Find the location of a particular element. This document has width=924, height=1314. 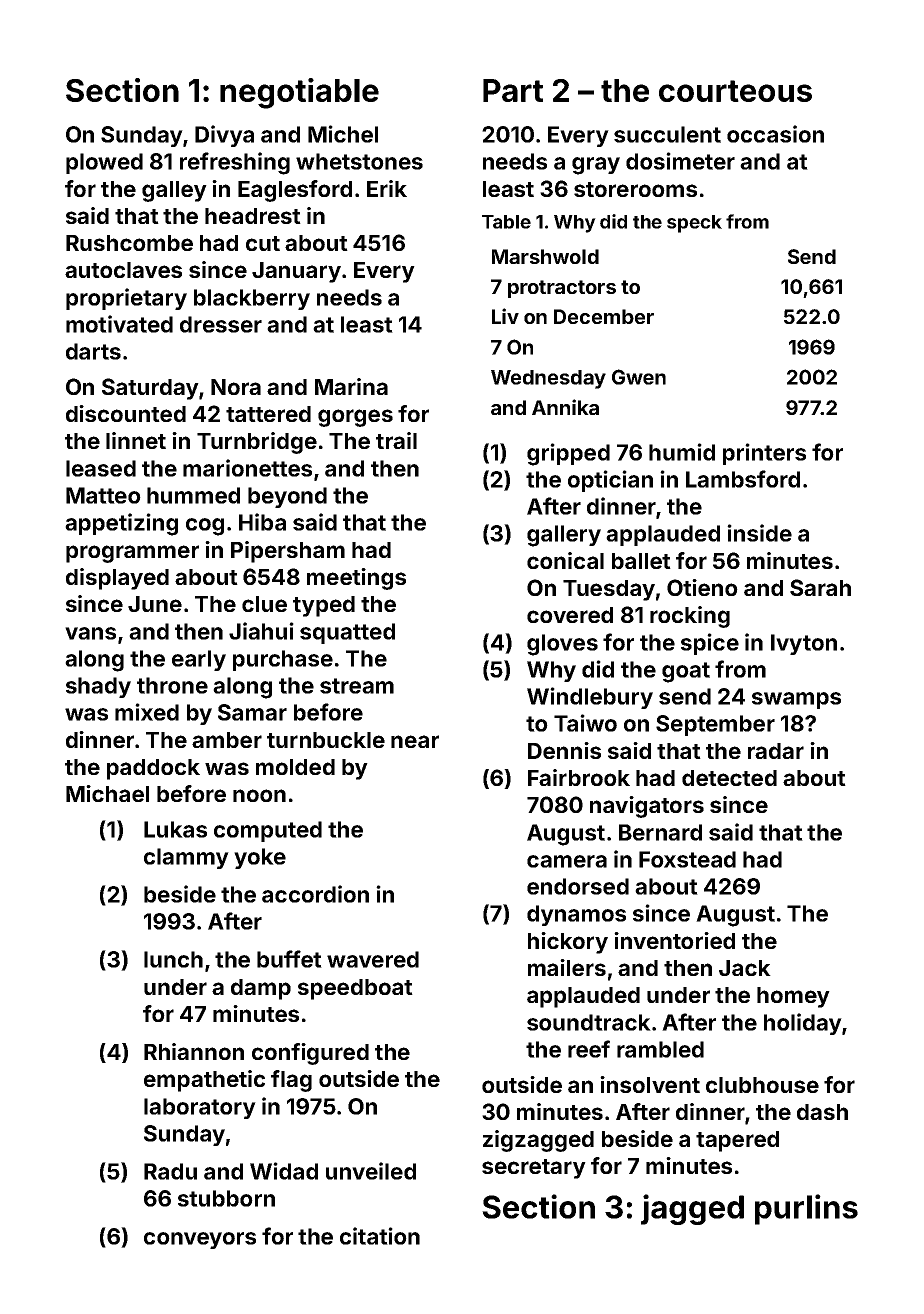

plowed is located at coordinates (104, 163).
